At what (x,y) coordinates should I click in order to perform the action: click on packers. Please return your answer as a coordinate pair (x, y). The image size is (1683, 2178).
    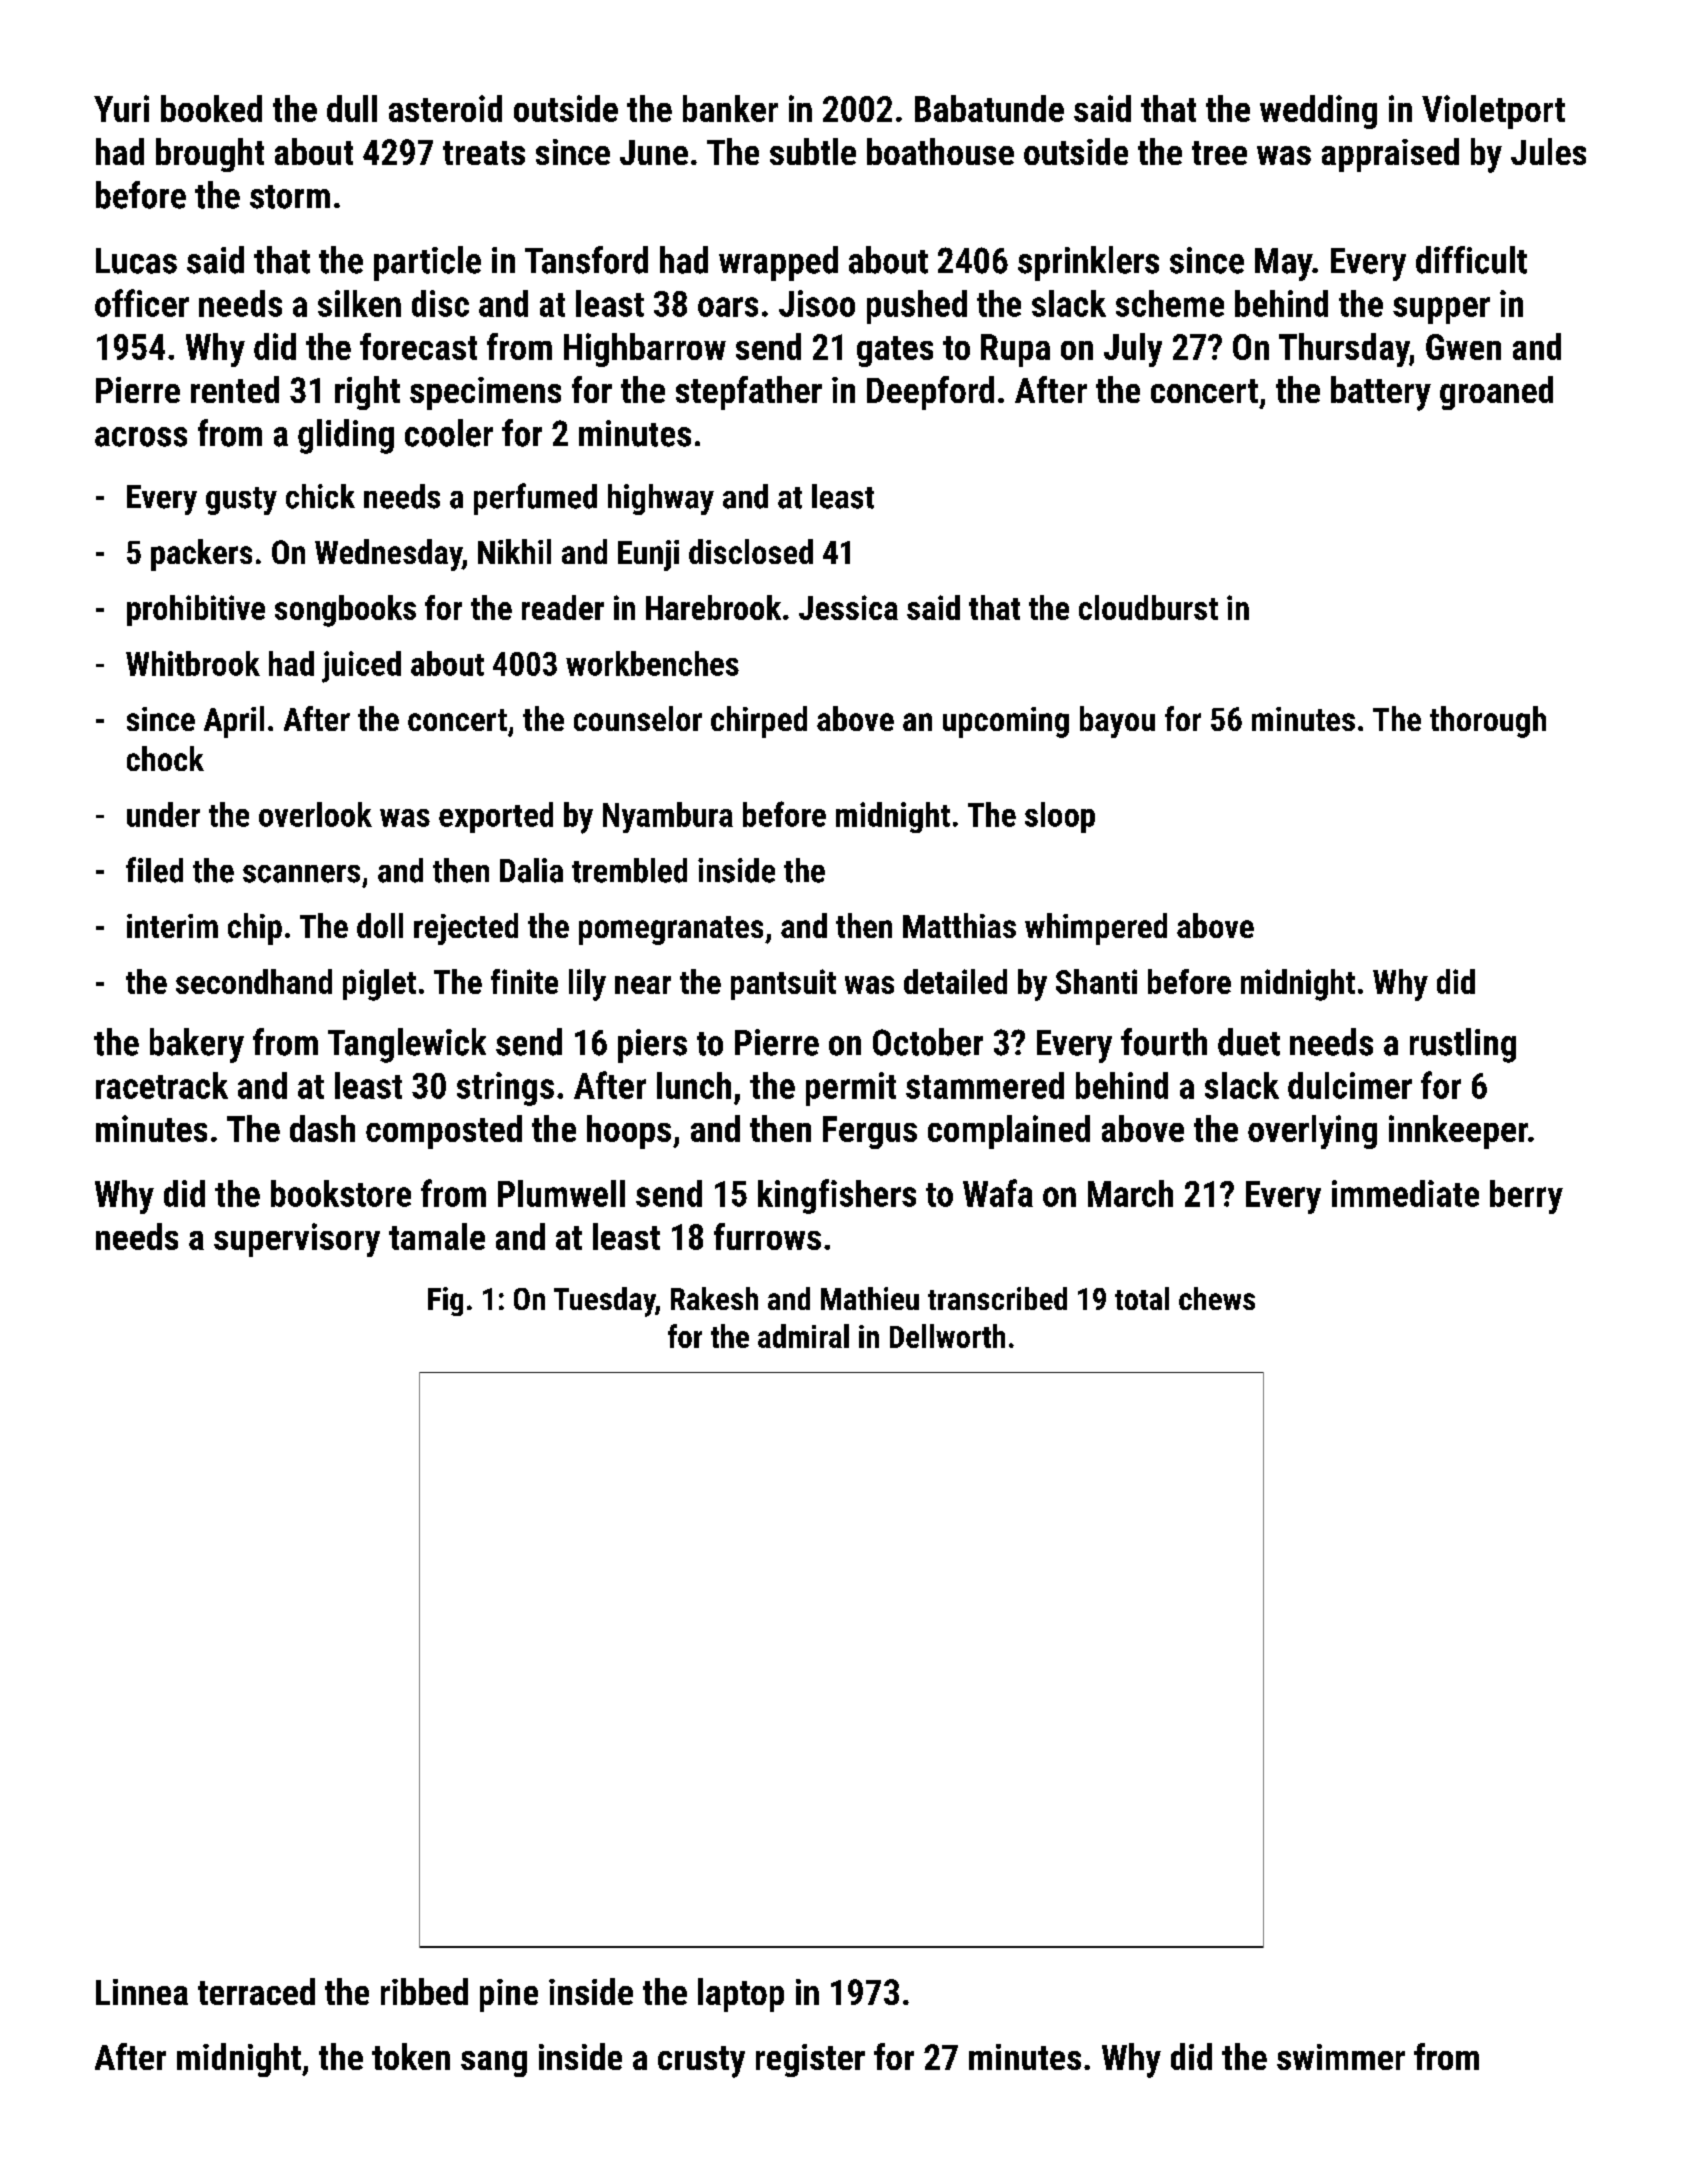
    Looking at the image, I should click on (201, 555).
